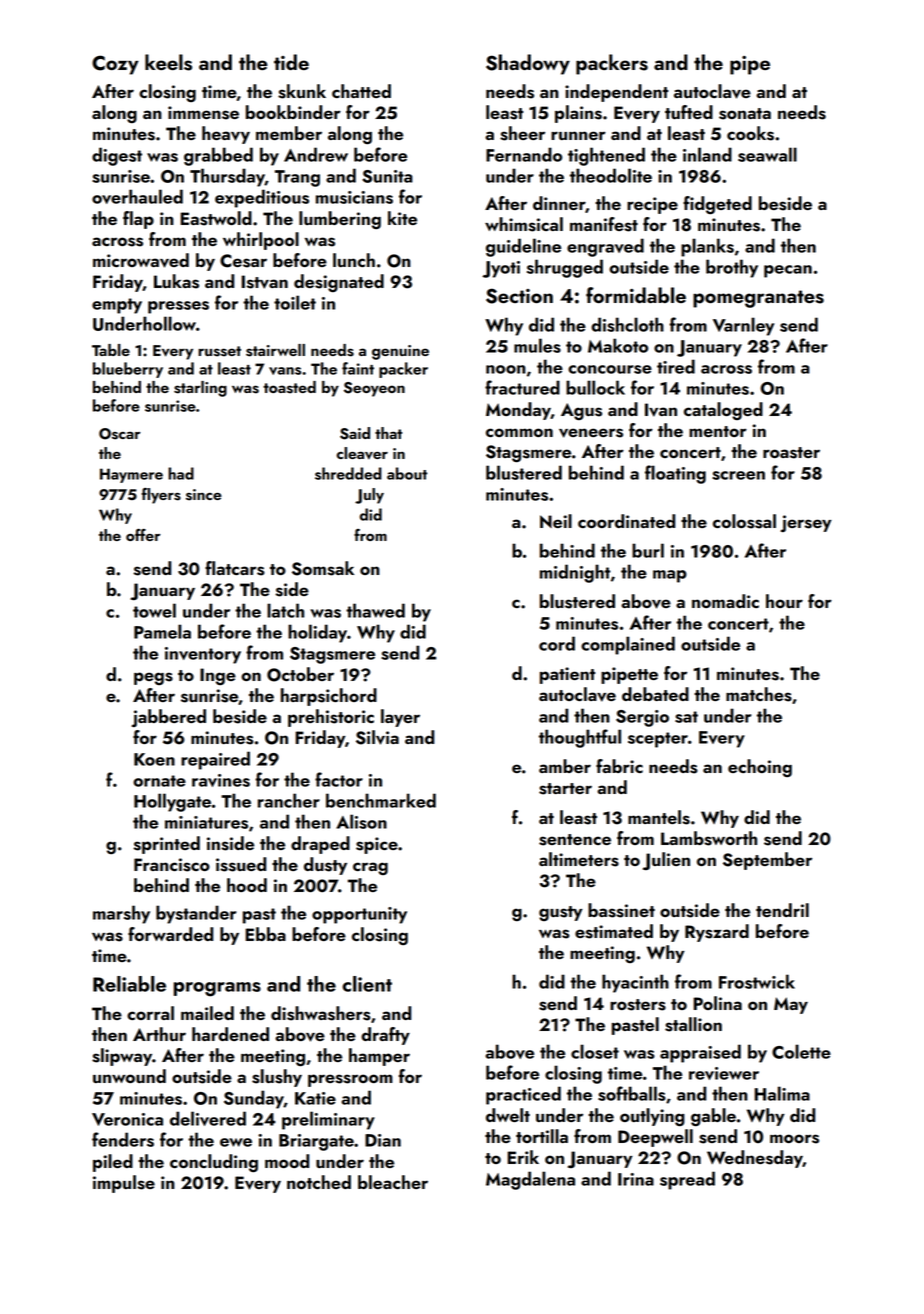 The height and width of the image is (1314, 924). What do you see at coordinates (784, 601) in the image?
I see `hour` at bounding box center [784, 601].
